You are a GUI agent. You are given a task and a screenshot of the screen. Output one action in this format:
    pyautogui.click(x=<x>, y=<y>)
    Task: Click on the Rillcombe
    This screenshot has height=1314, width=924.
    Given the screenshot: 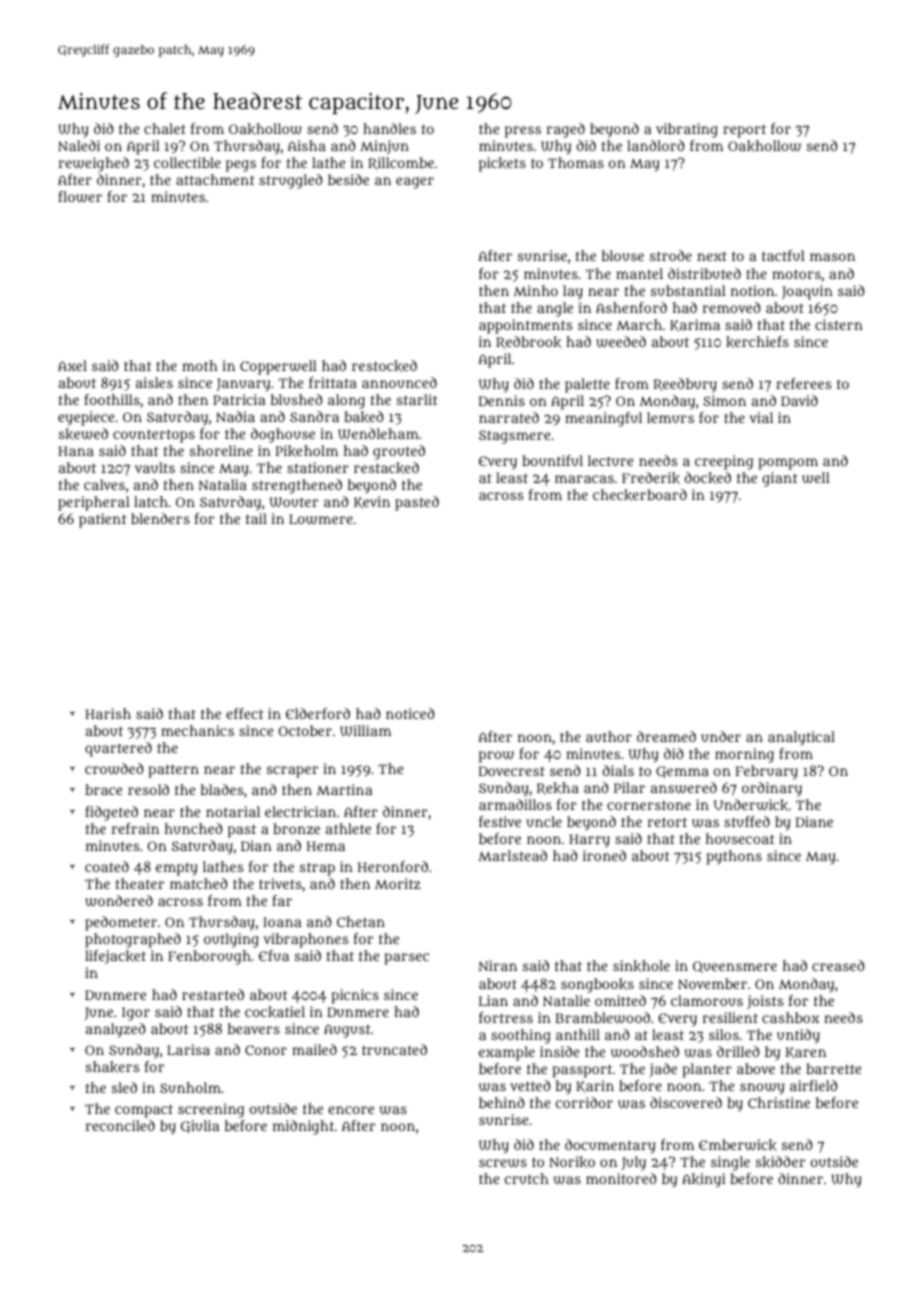 What is the action you would take?
    pyautogui.click(x=401, y=163)
